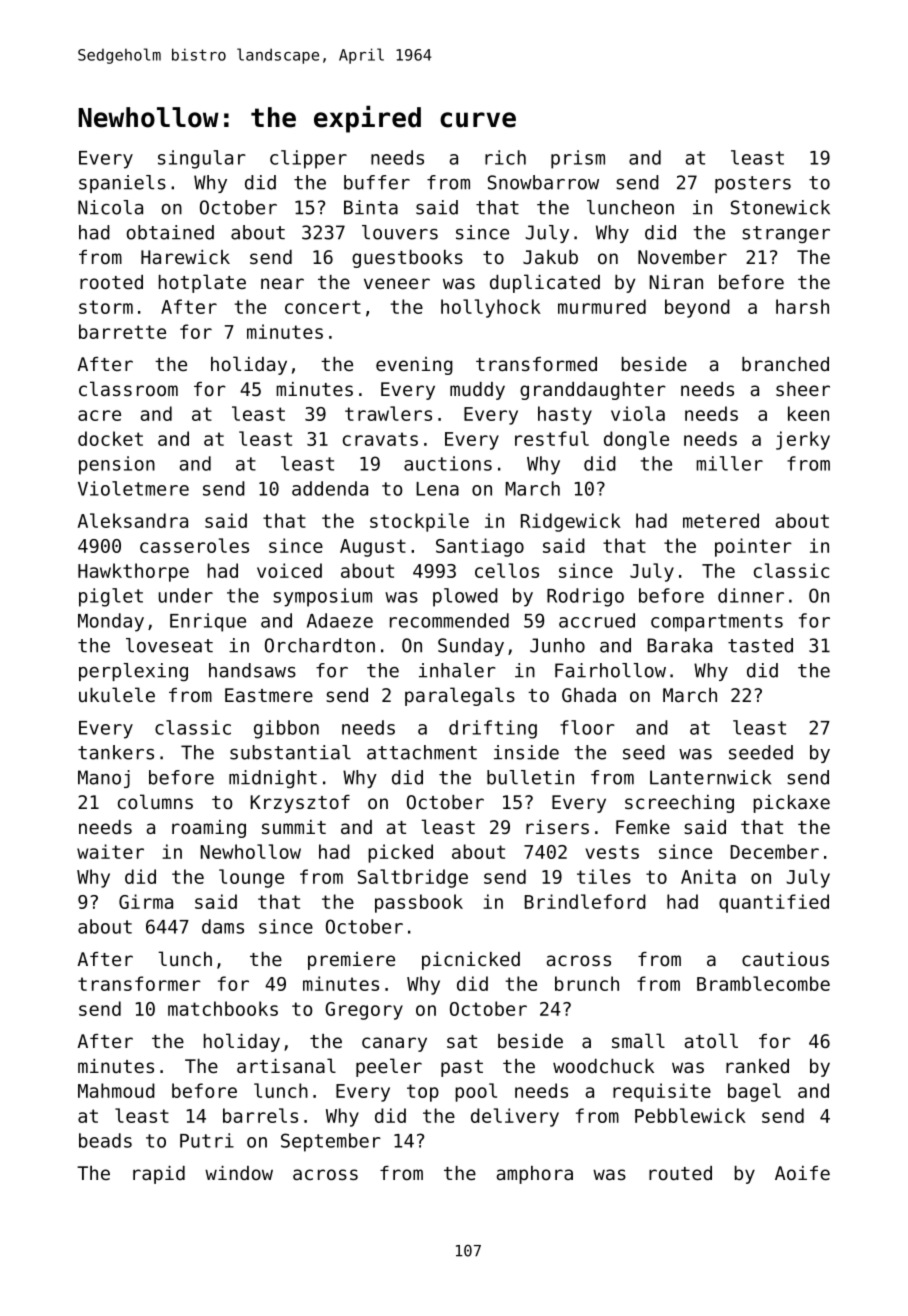 This page has height=1316, width=908. What do you see at coordinates (802, 1173) in the page?
I see `Aoife` at bounding box center [802, 1173].
